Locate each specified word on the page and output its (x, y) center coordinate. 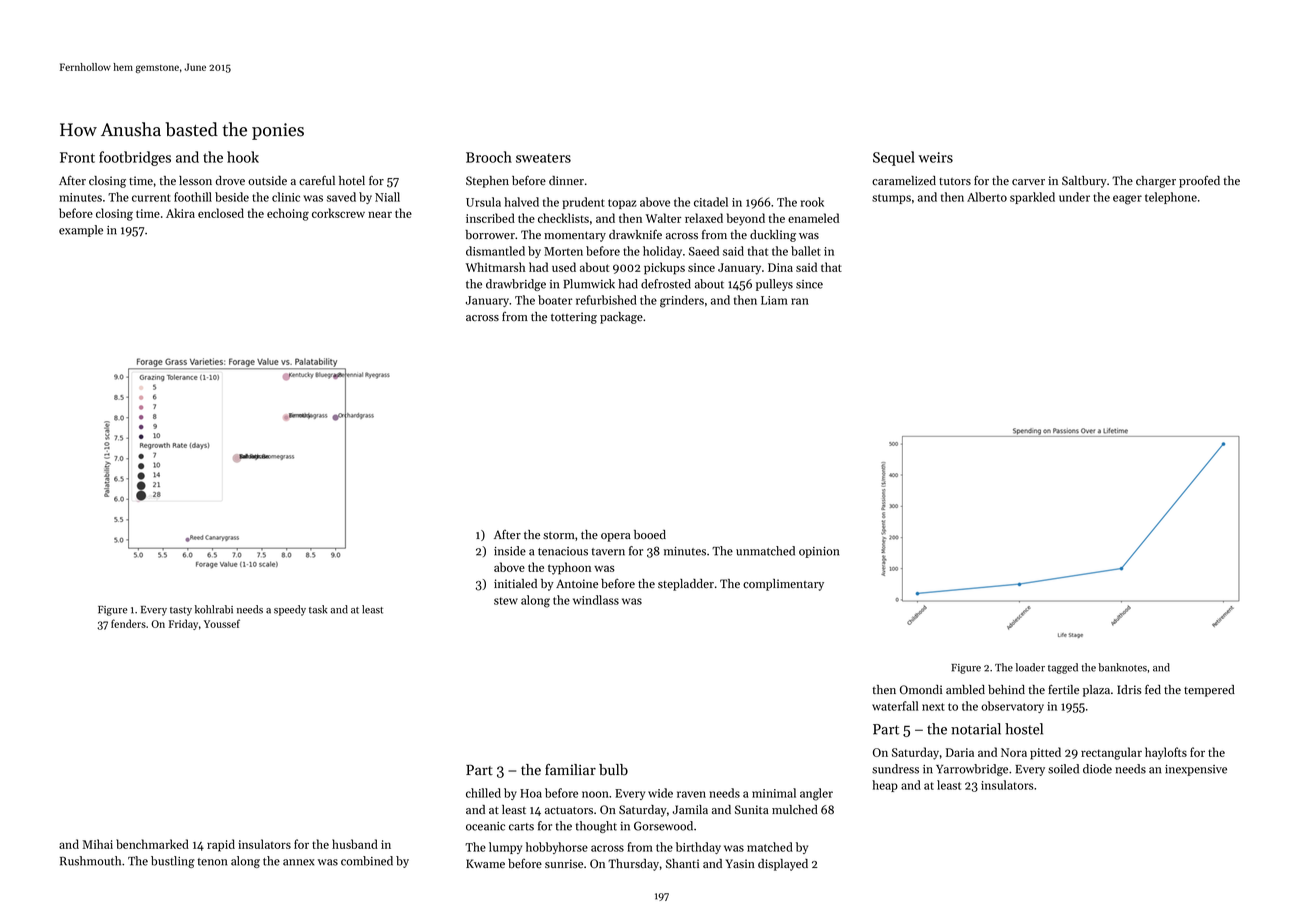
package (621, 318)
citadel (711, 202)
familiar (570, 769)
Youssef (222, 623)
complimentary (783, 585)
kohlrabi (214, 609)
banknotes (1122, 667)
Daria (960, 752)
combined (367, 861)
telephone (1171, 198)
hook (243, 157)
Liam (774, 300)
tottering (574, 318)
